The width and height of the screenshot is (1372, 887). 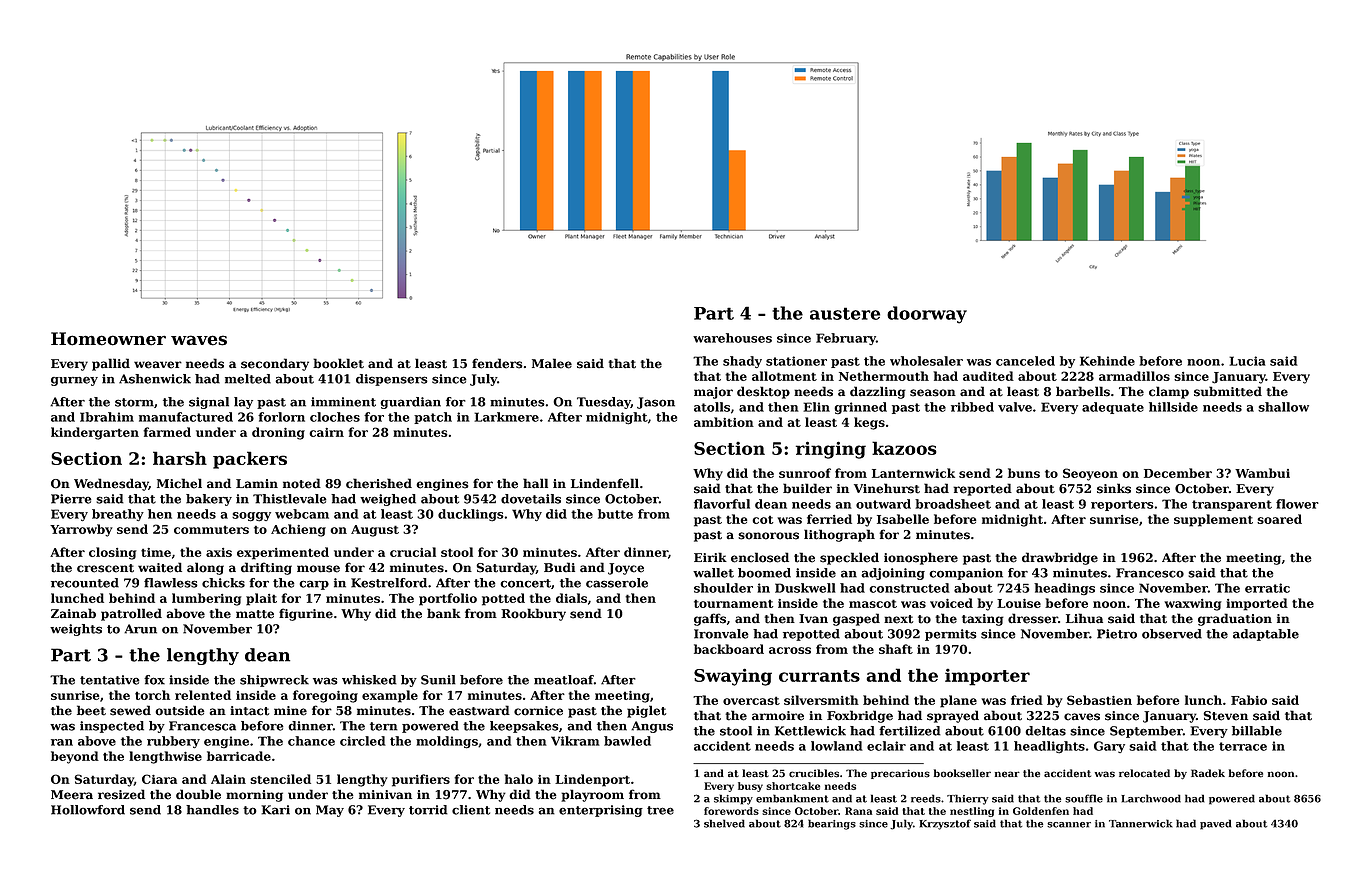 What do you see at coordinates (1025, 361) in the screenshot?
I see `canceled` at bounding box center [1025, 361].
